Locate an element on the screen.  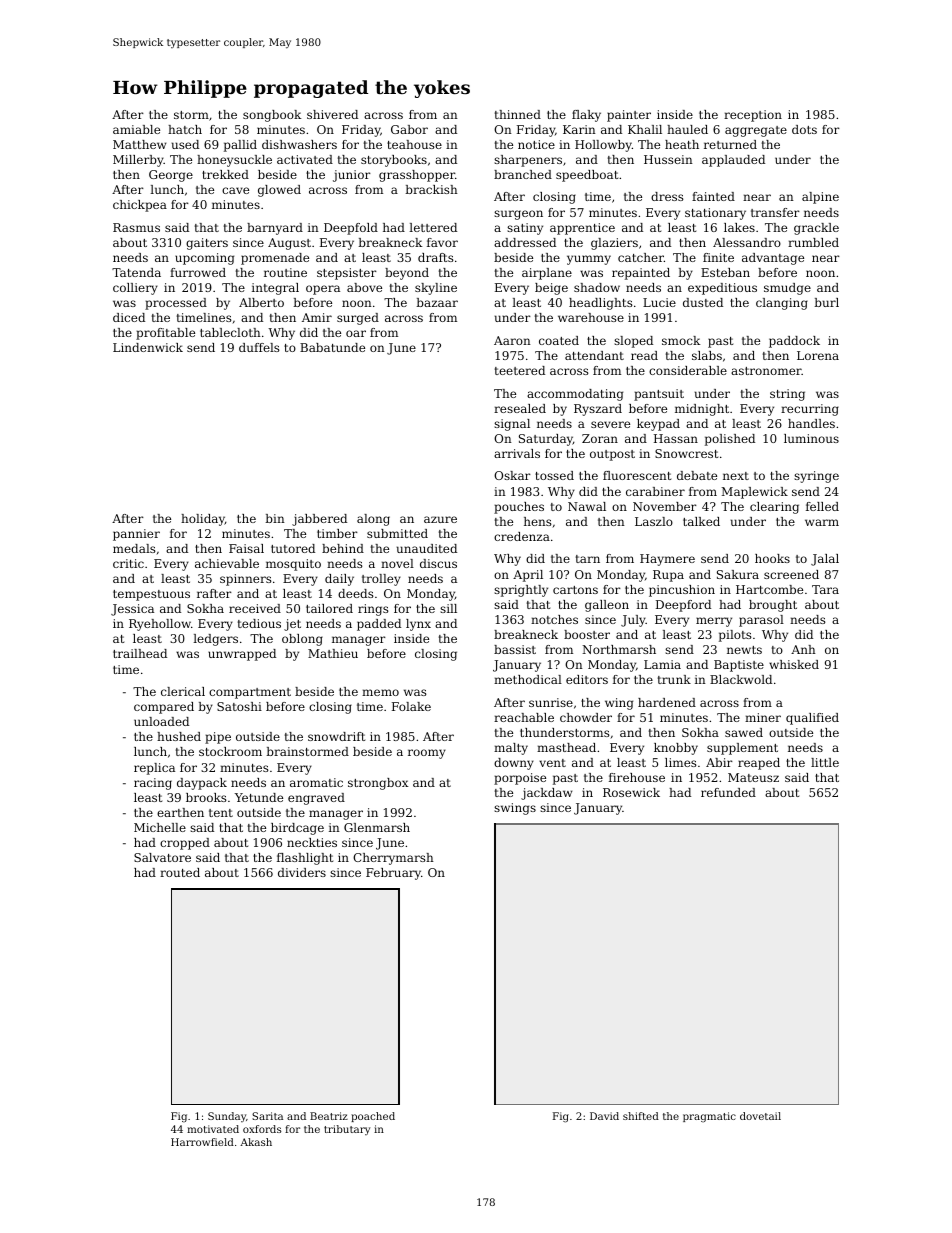
Gabor is located at coordinates (409, 129).
